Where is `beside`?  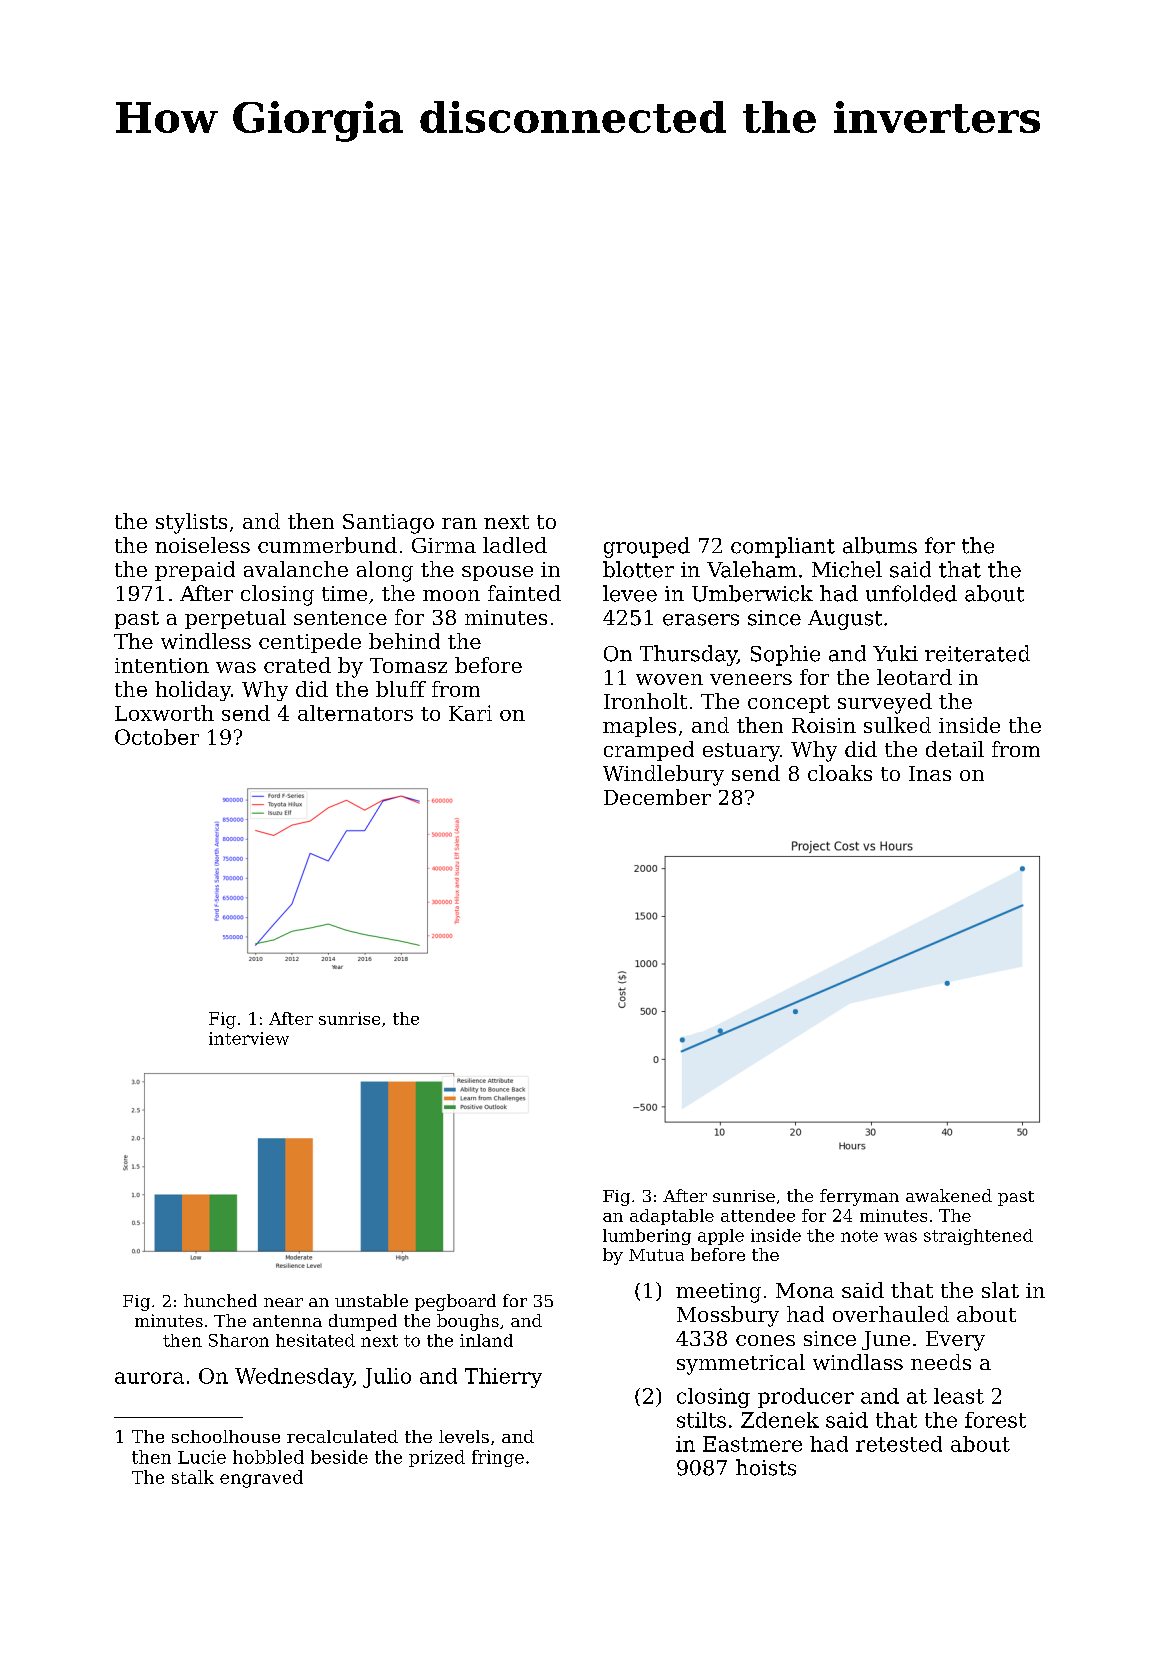 beside is located at coordinates (339, 1457).
